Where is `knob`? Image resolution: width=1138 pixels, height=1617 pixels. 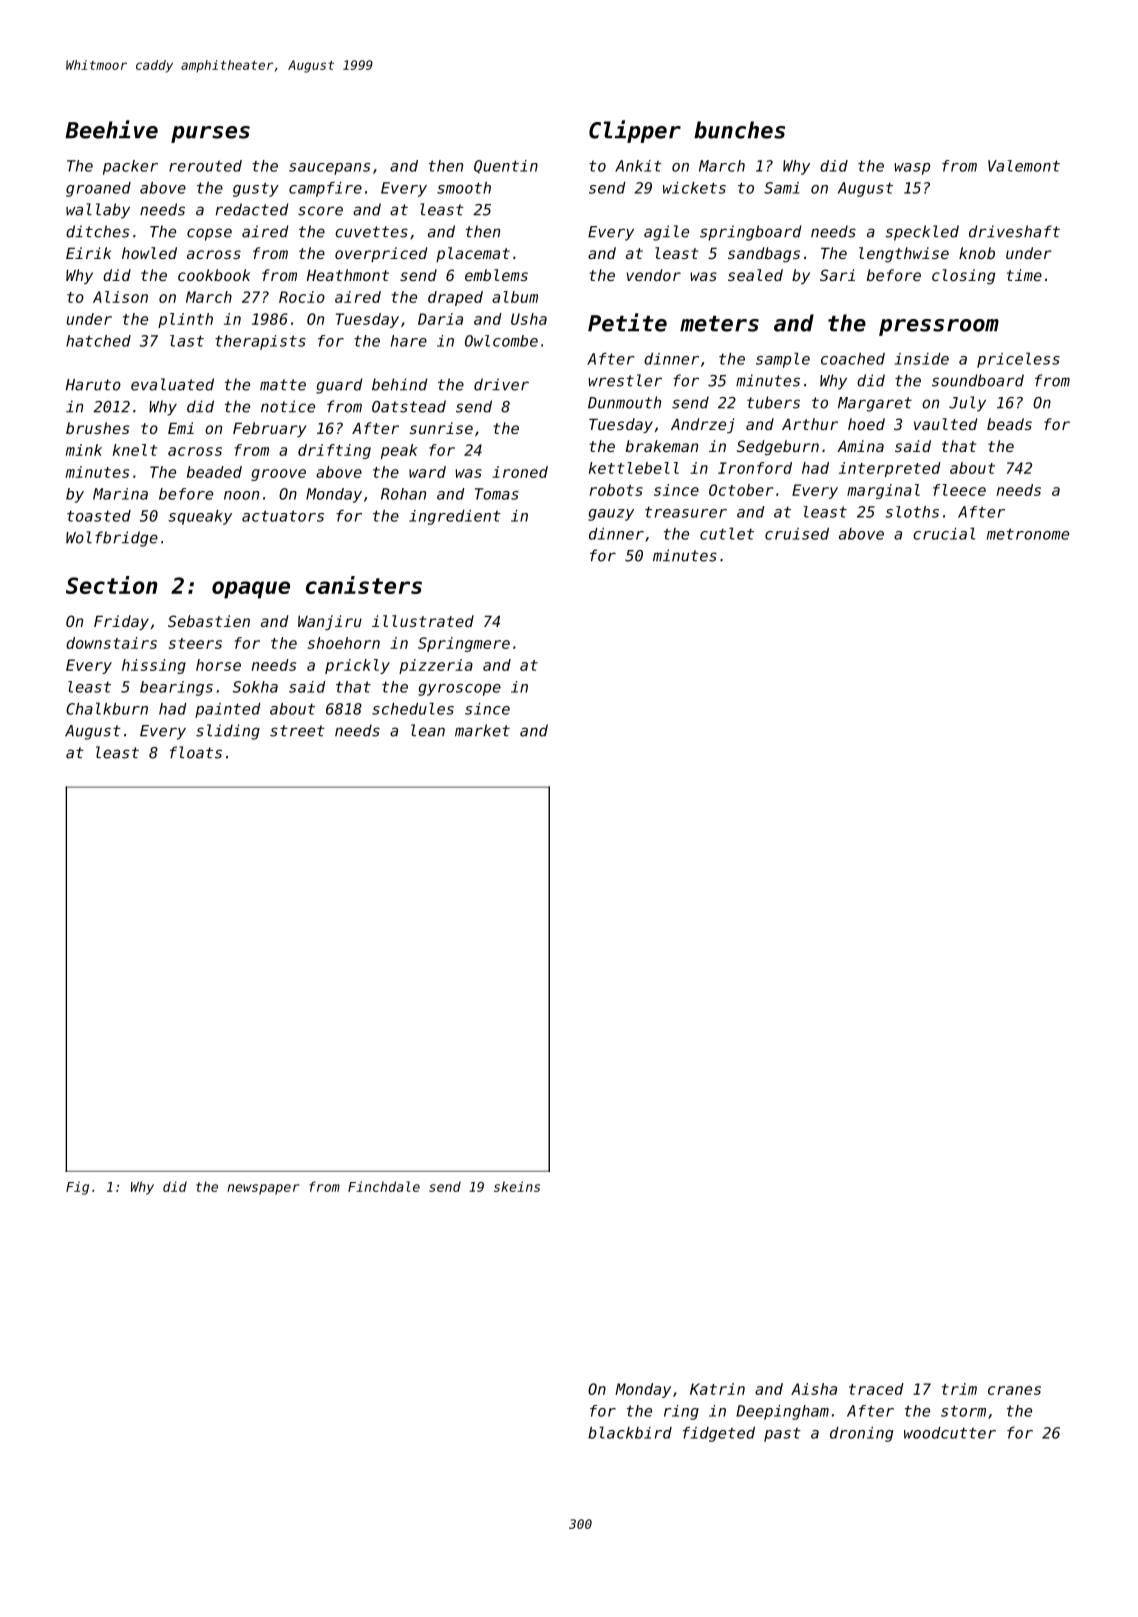
knob is located at coordinates (977, 253).
